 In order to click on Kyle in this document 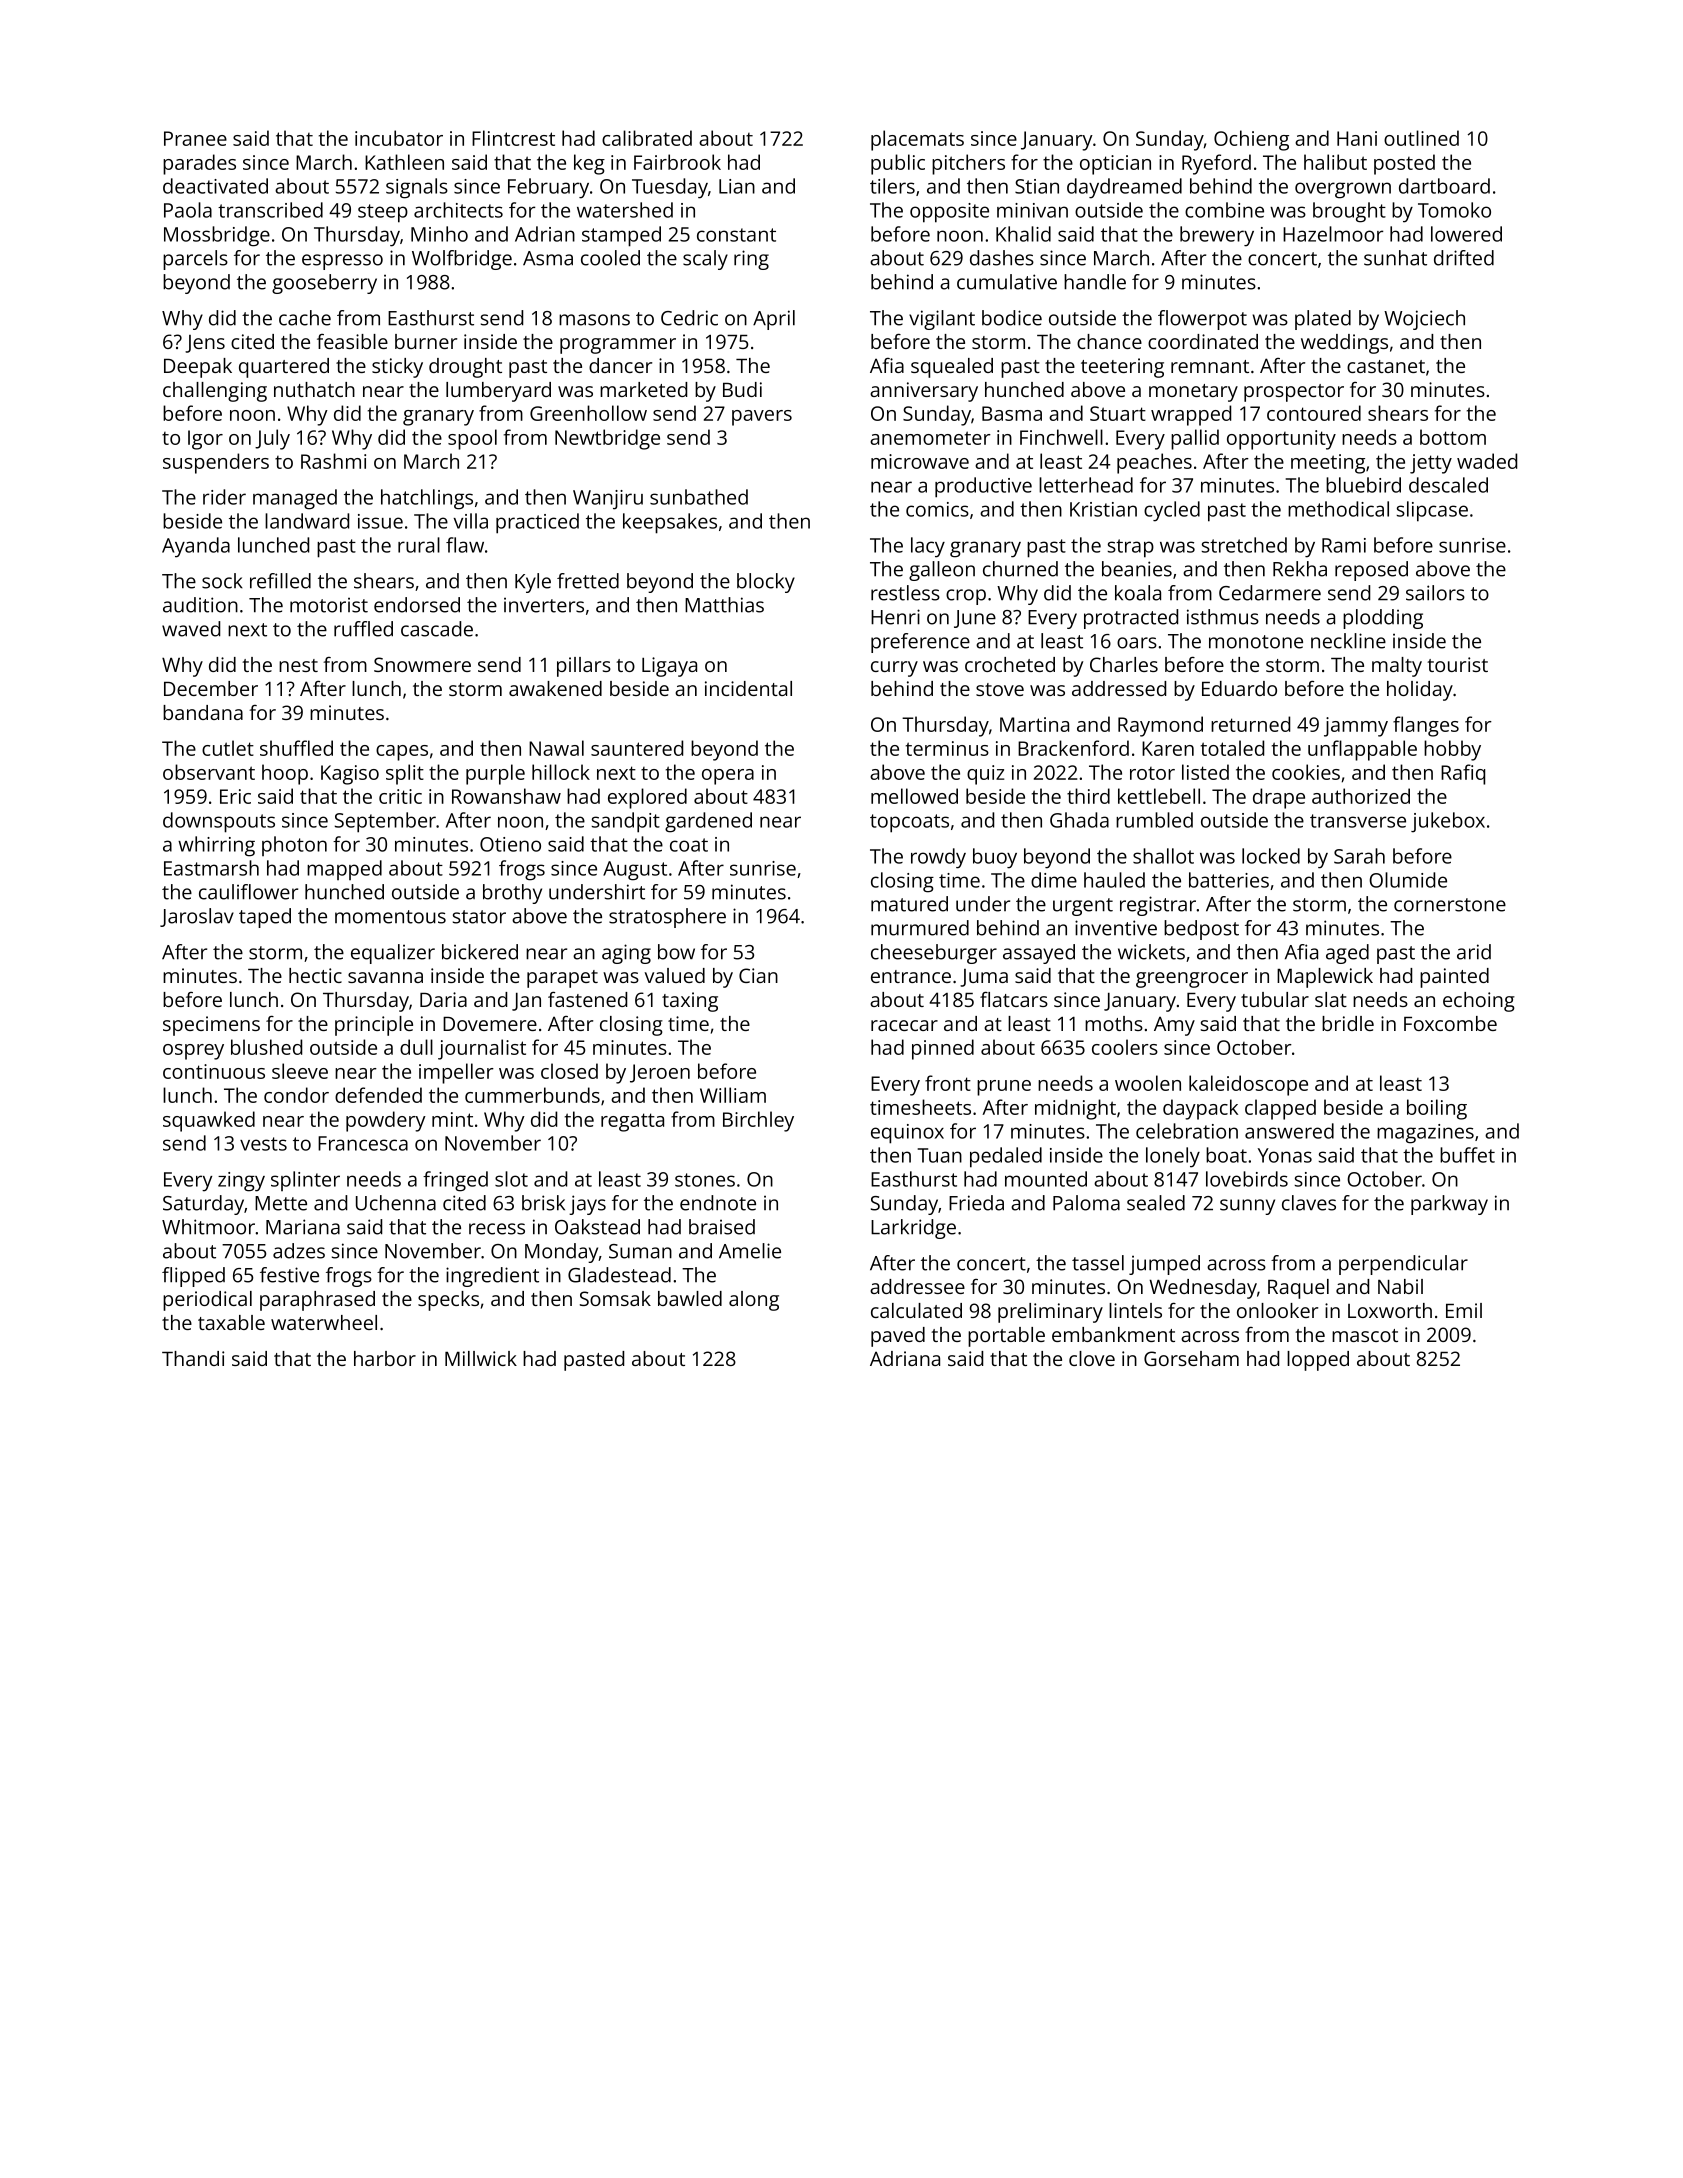, I will do `click(533, 583)`.
